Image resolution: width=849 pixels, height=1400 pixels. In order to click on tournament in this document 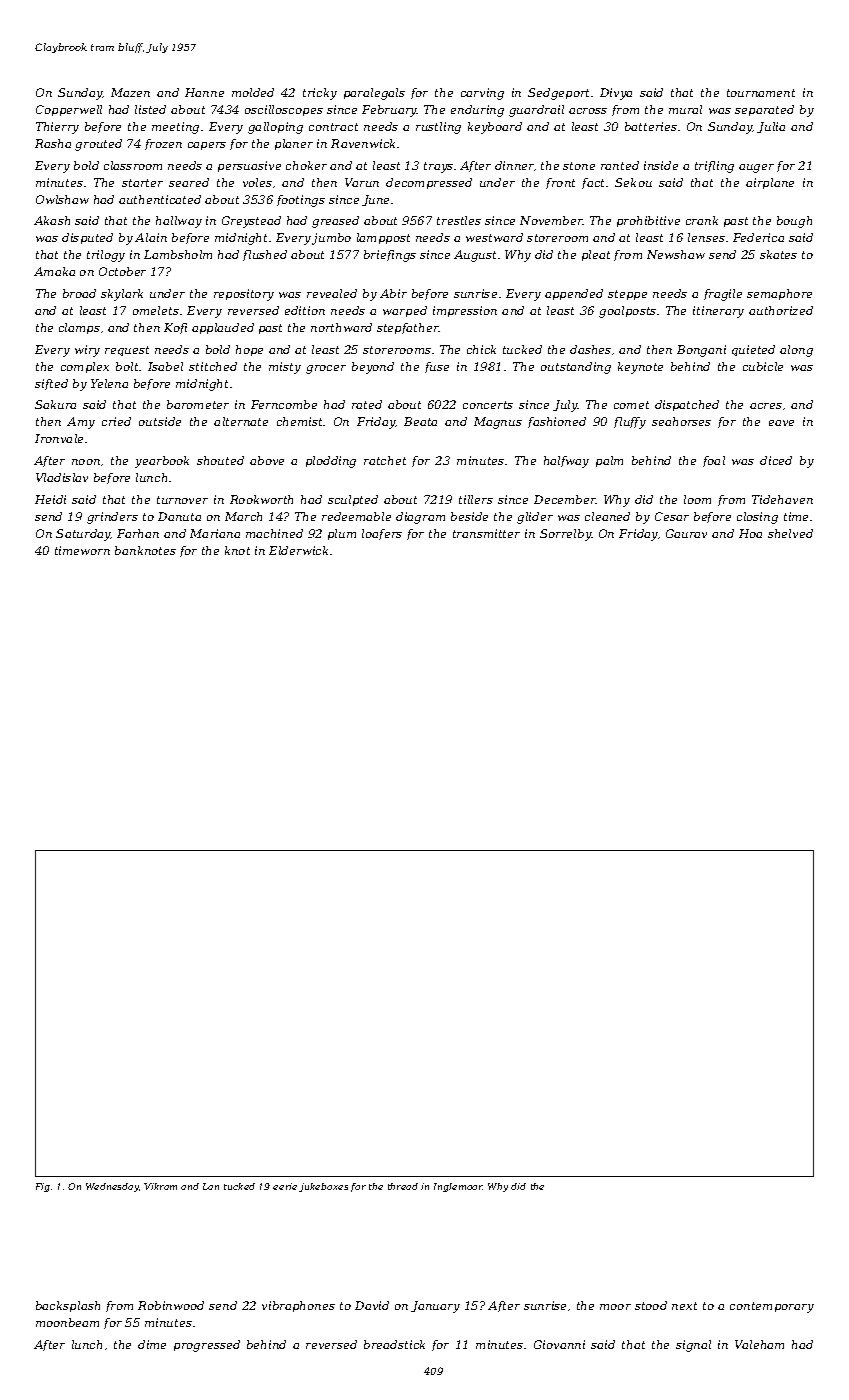, I will do `click(761, 93)`.
